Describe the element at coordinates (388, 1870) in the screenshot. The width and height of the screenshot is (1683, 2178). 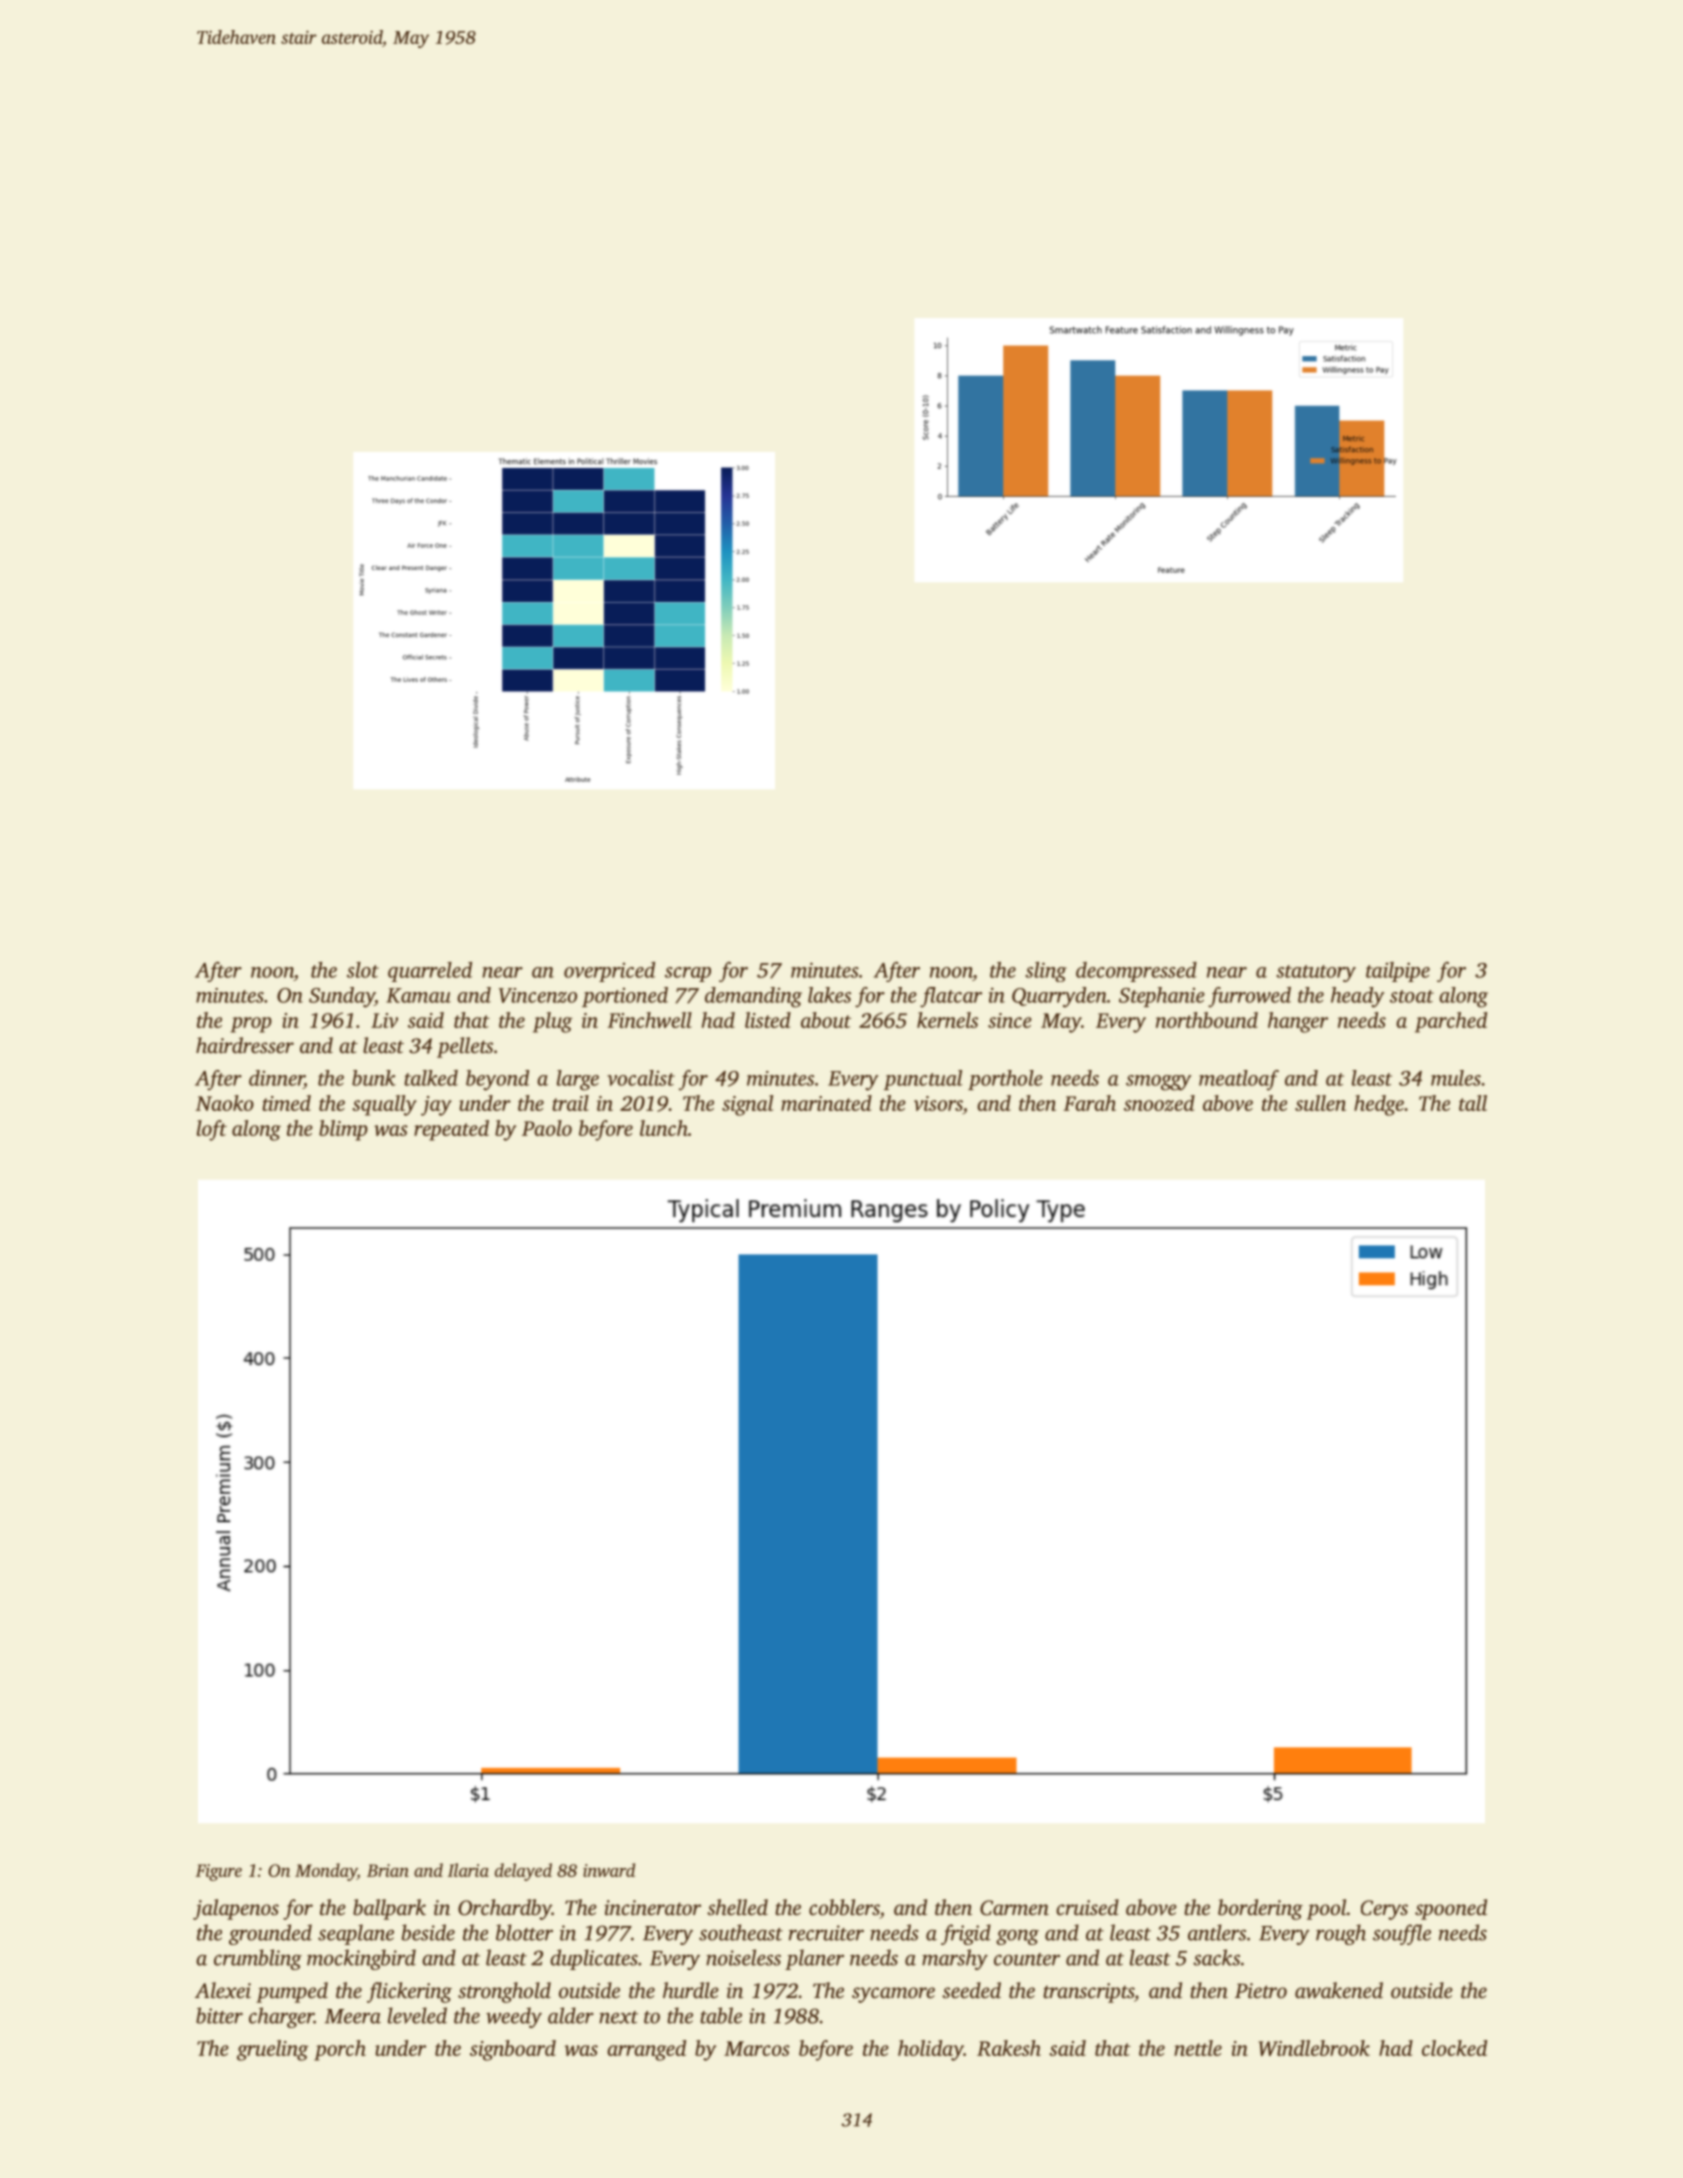
I see `Brian` at that location.
